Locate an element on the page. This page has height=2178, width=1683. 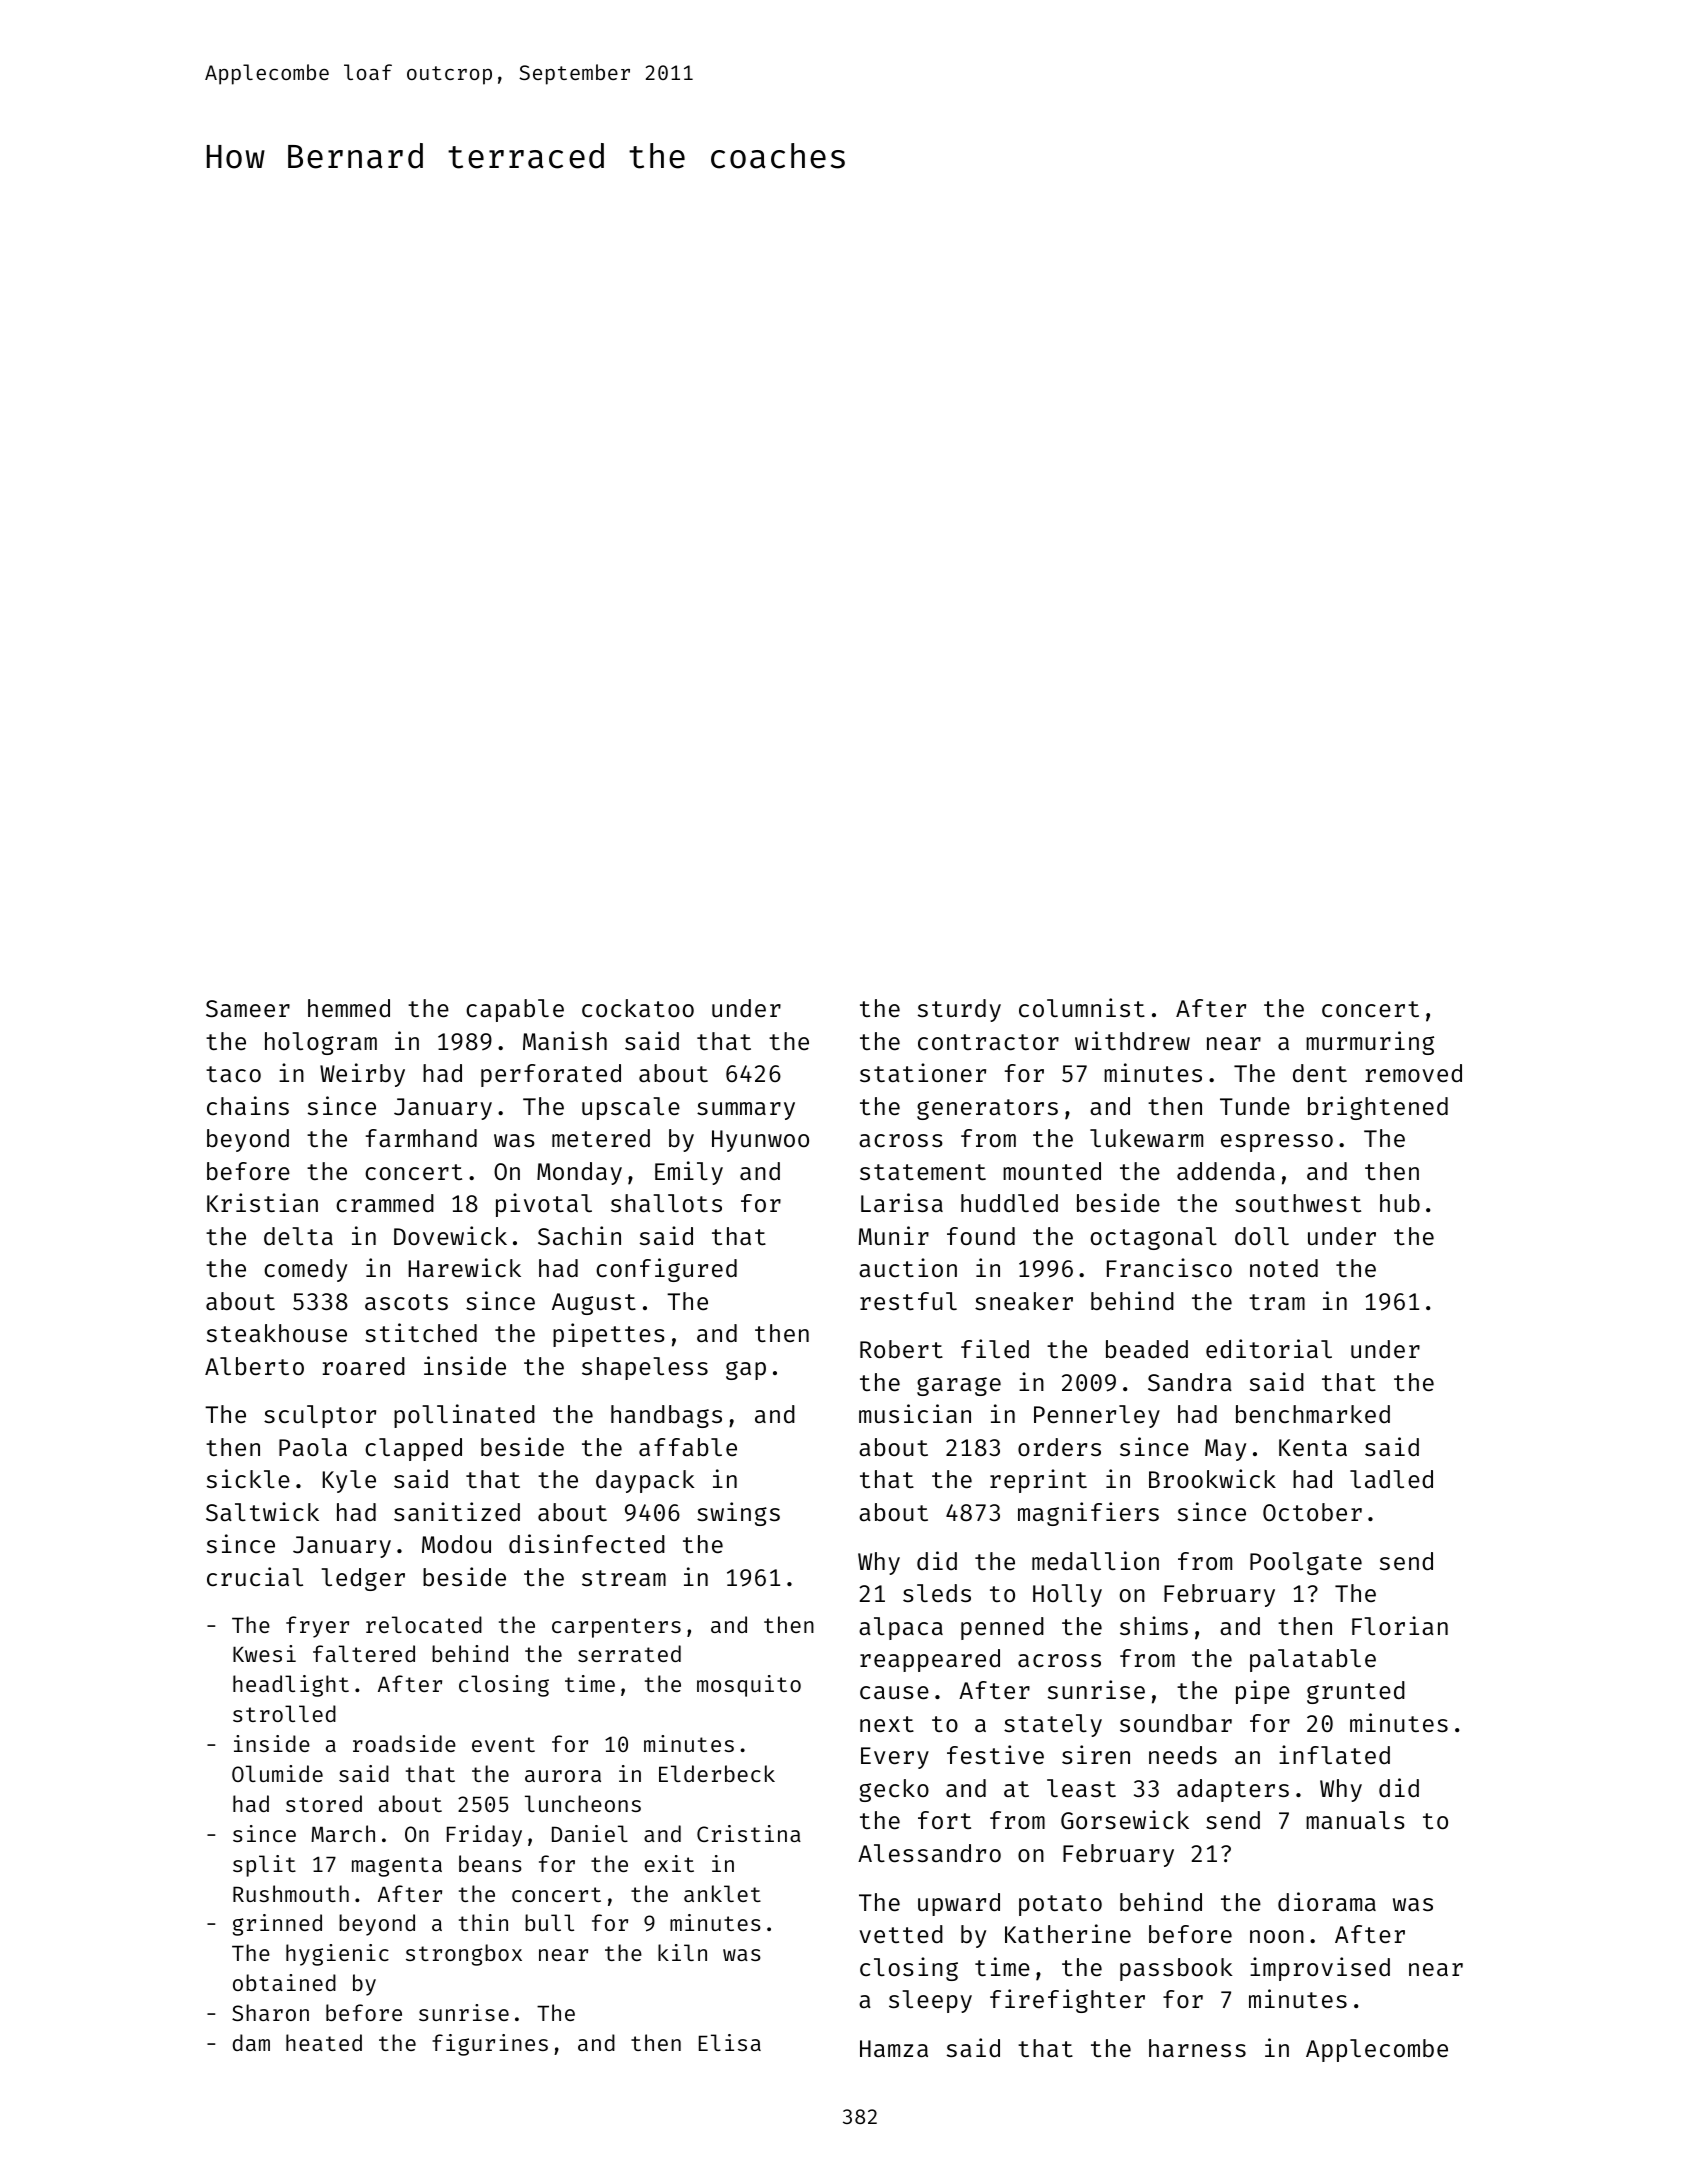
beans is located at coordinates (490, 1863).
